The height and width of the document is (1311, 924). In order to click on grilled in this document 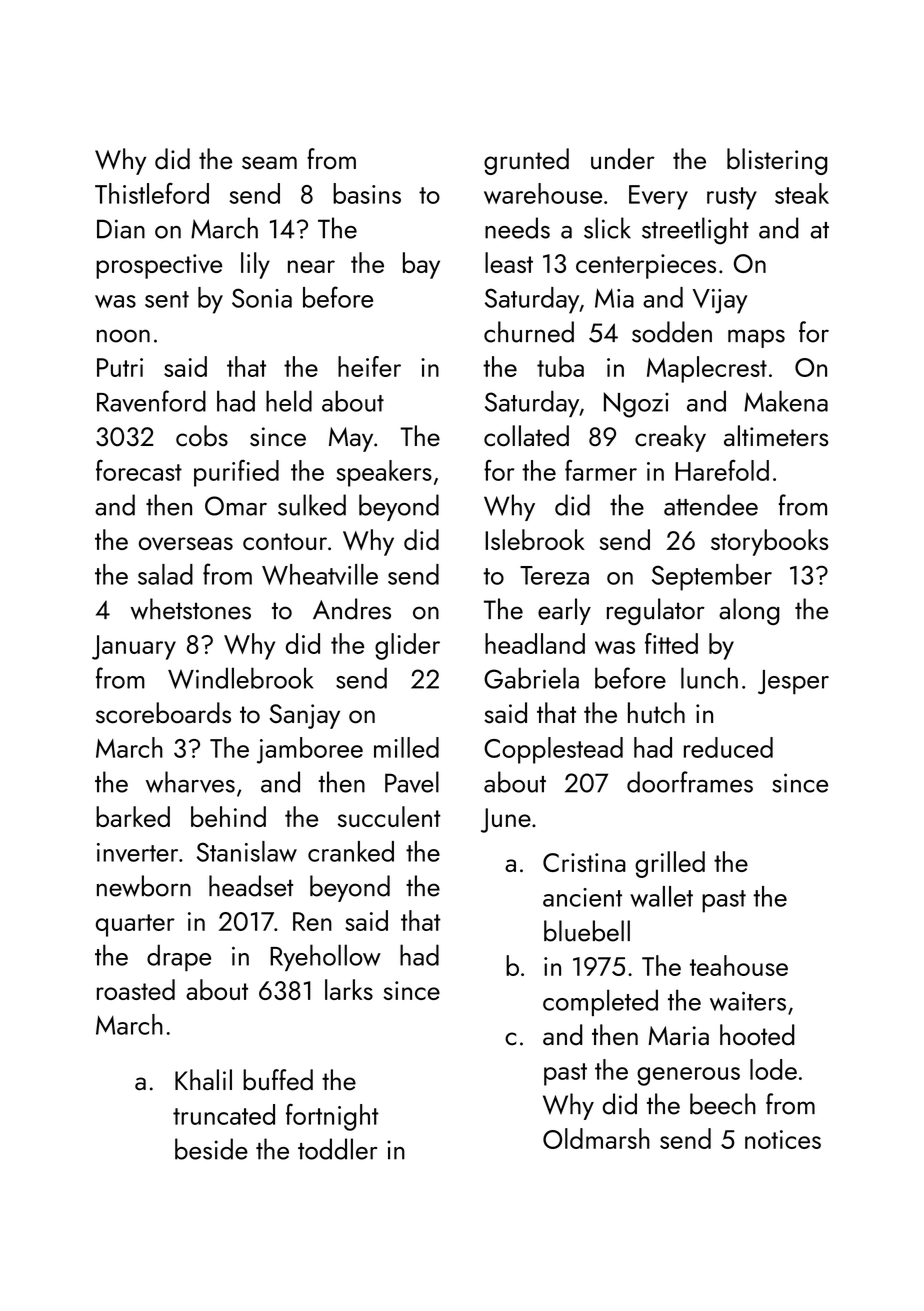, I will do `click(670, 864)`.
